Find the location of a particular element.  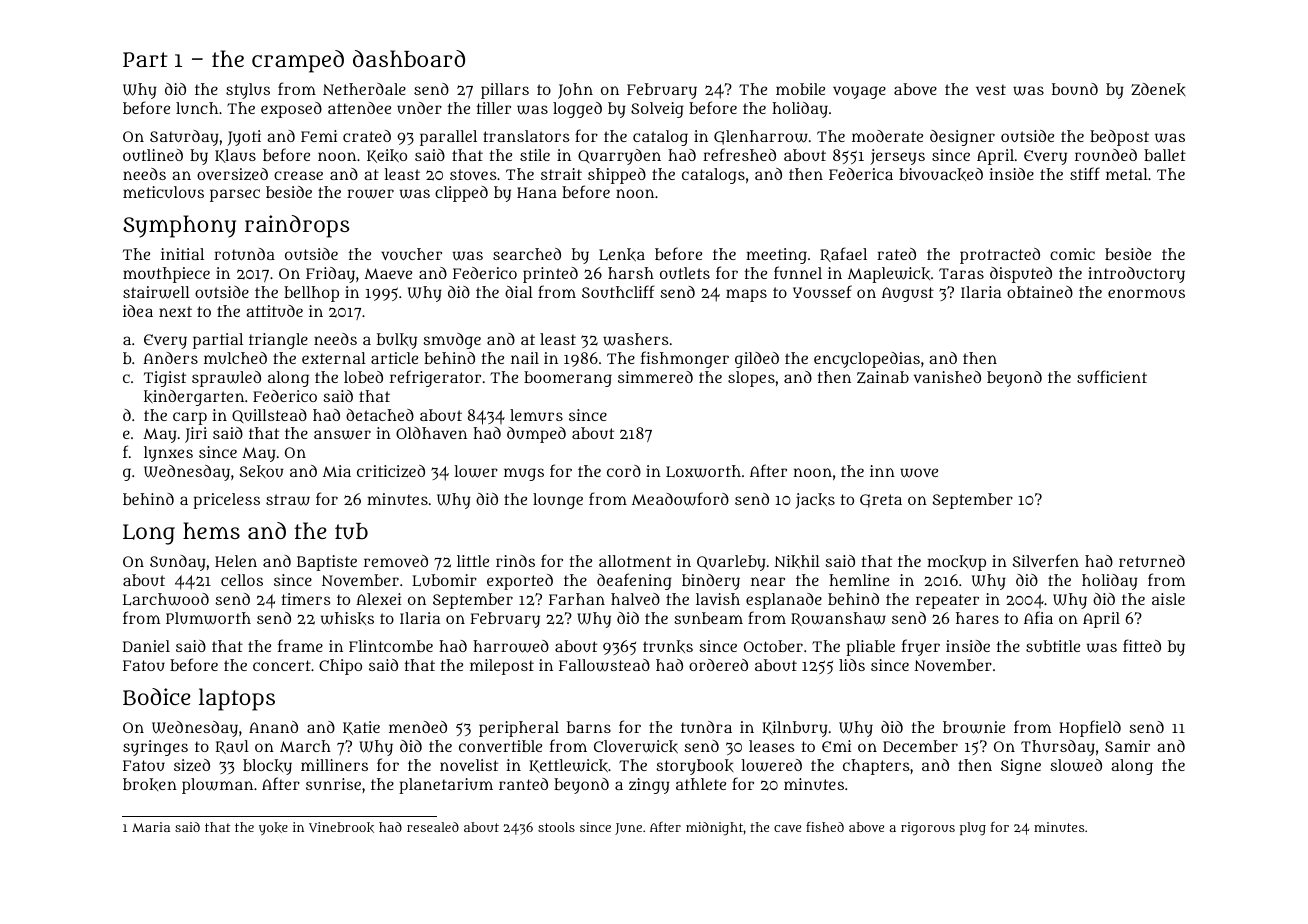

dashboard is located at coordinates (409, 59).
